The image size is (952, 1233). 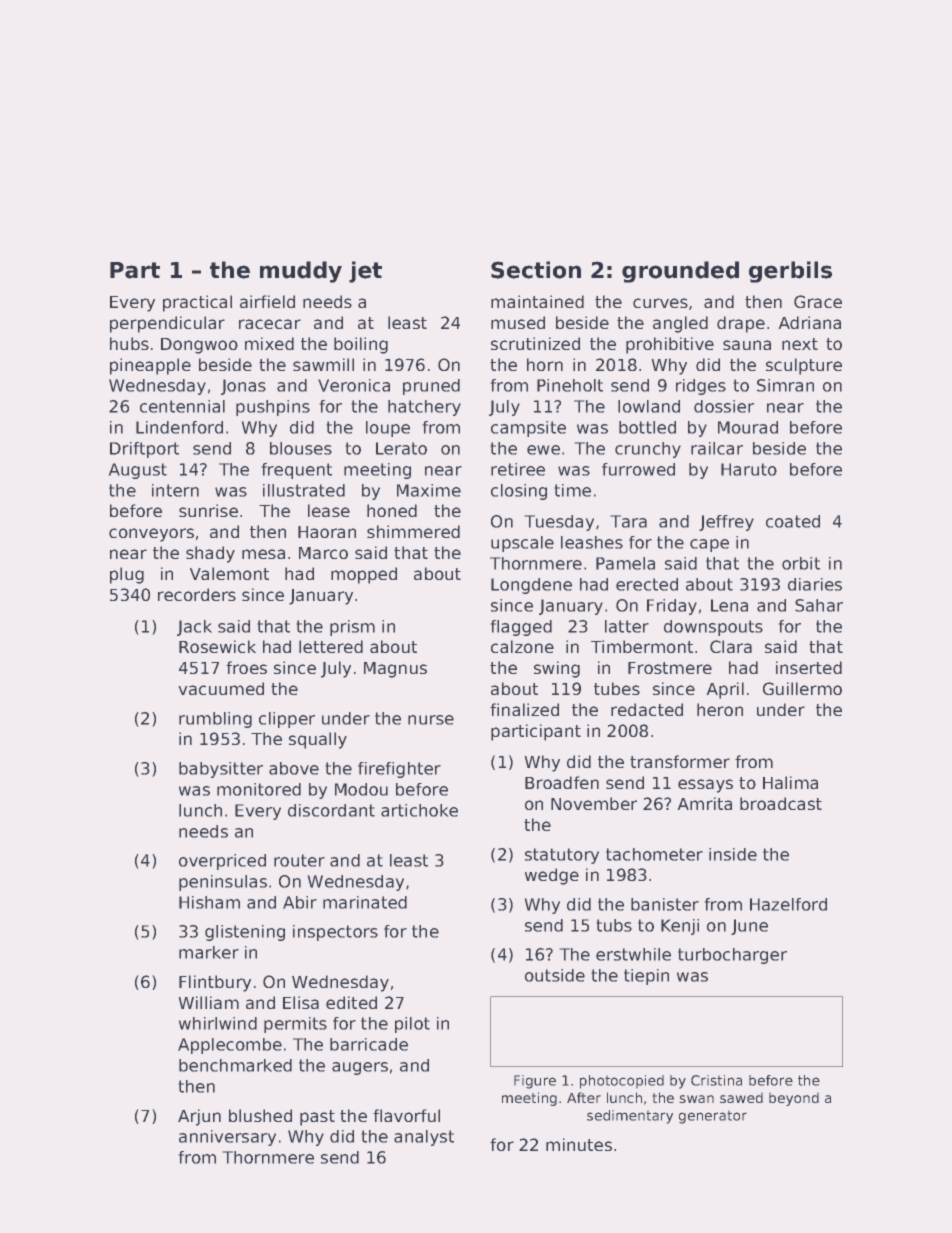 What do you see at coordinates (785, 385) in the page?
I see `Simran` at bounding box center [785, 385].
